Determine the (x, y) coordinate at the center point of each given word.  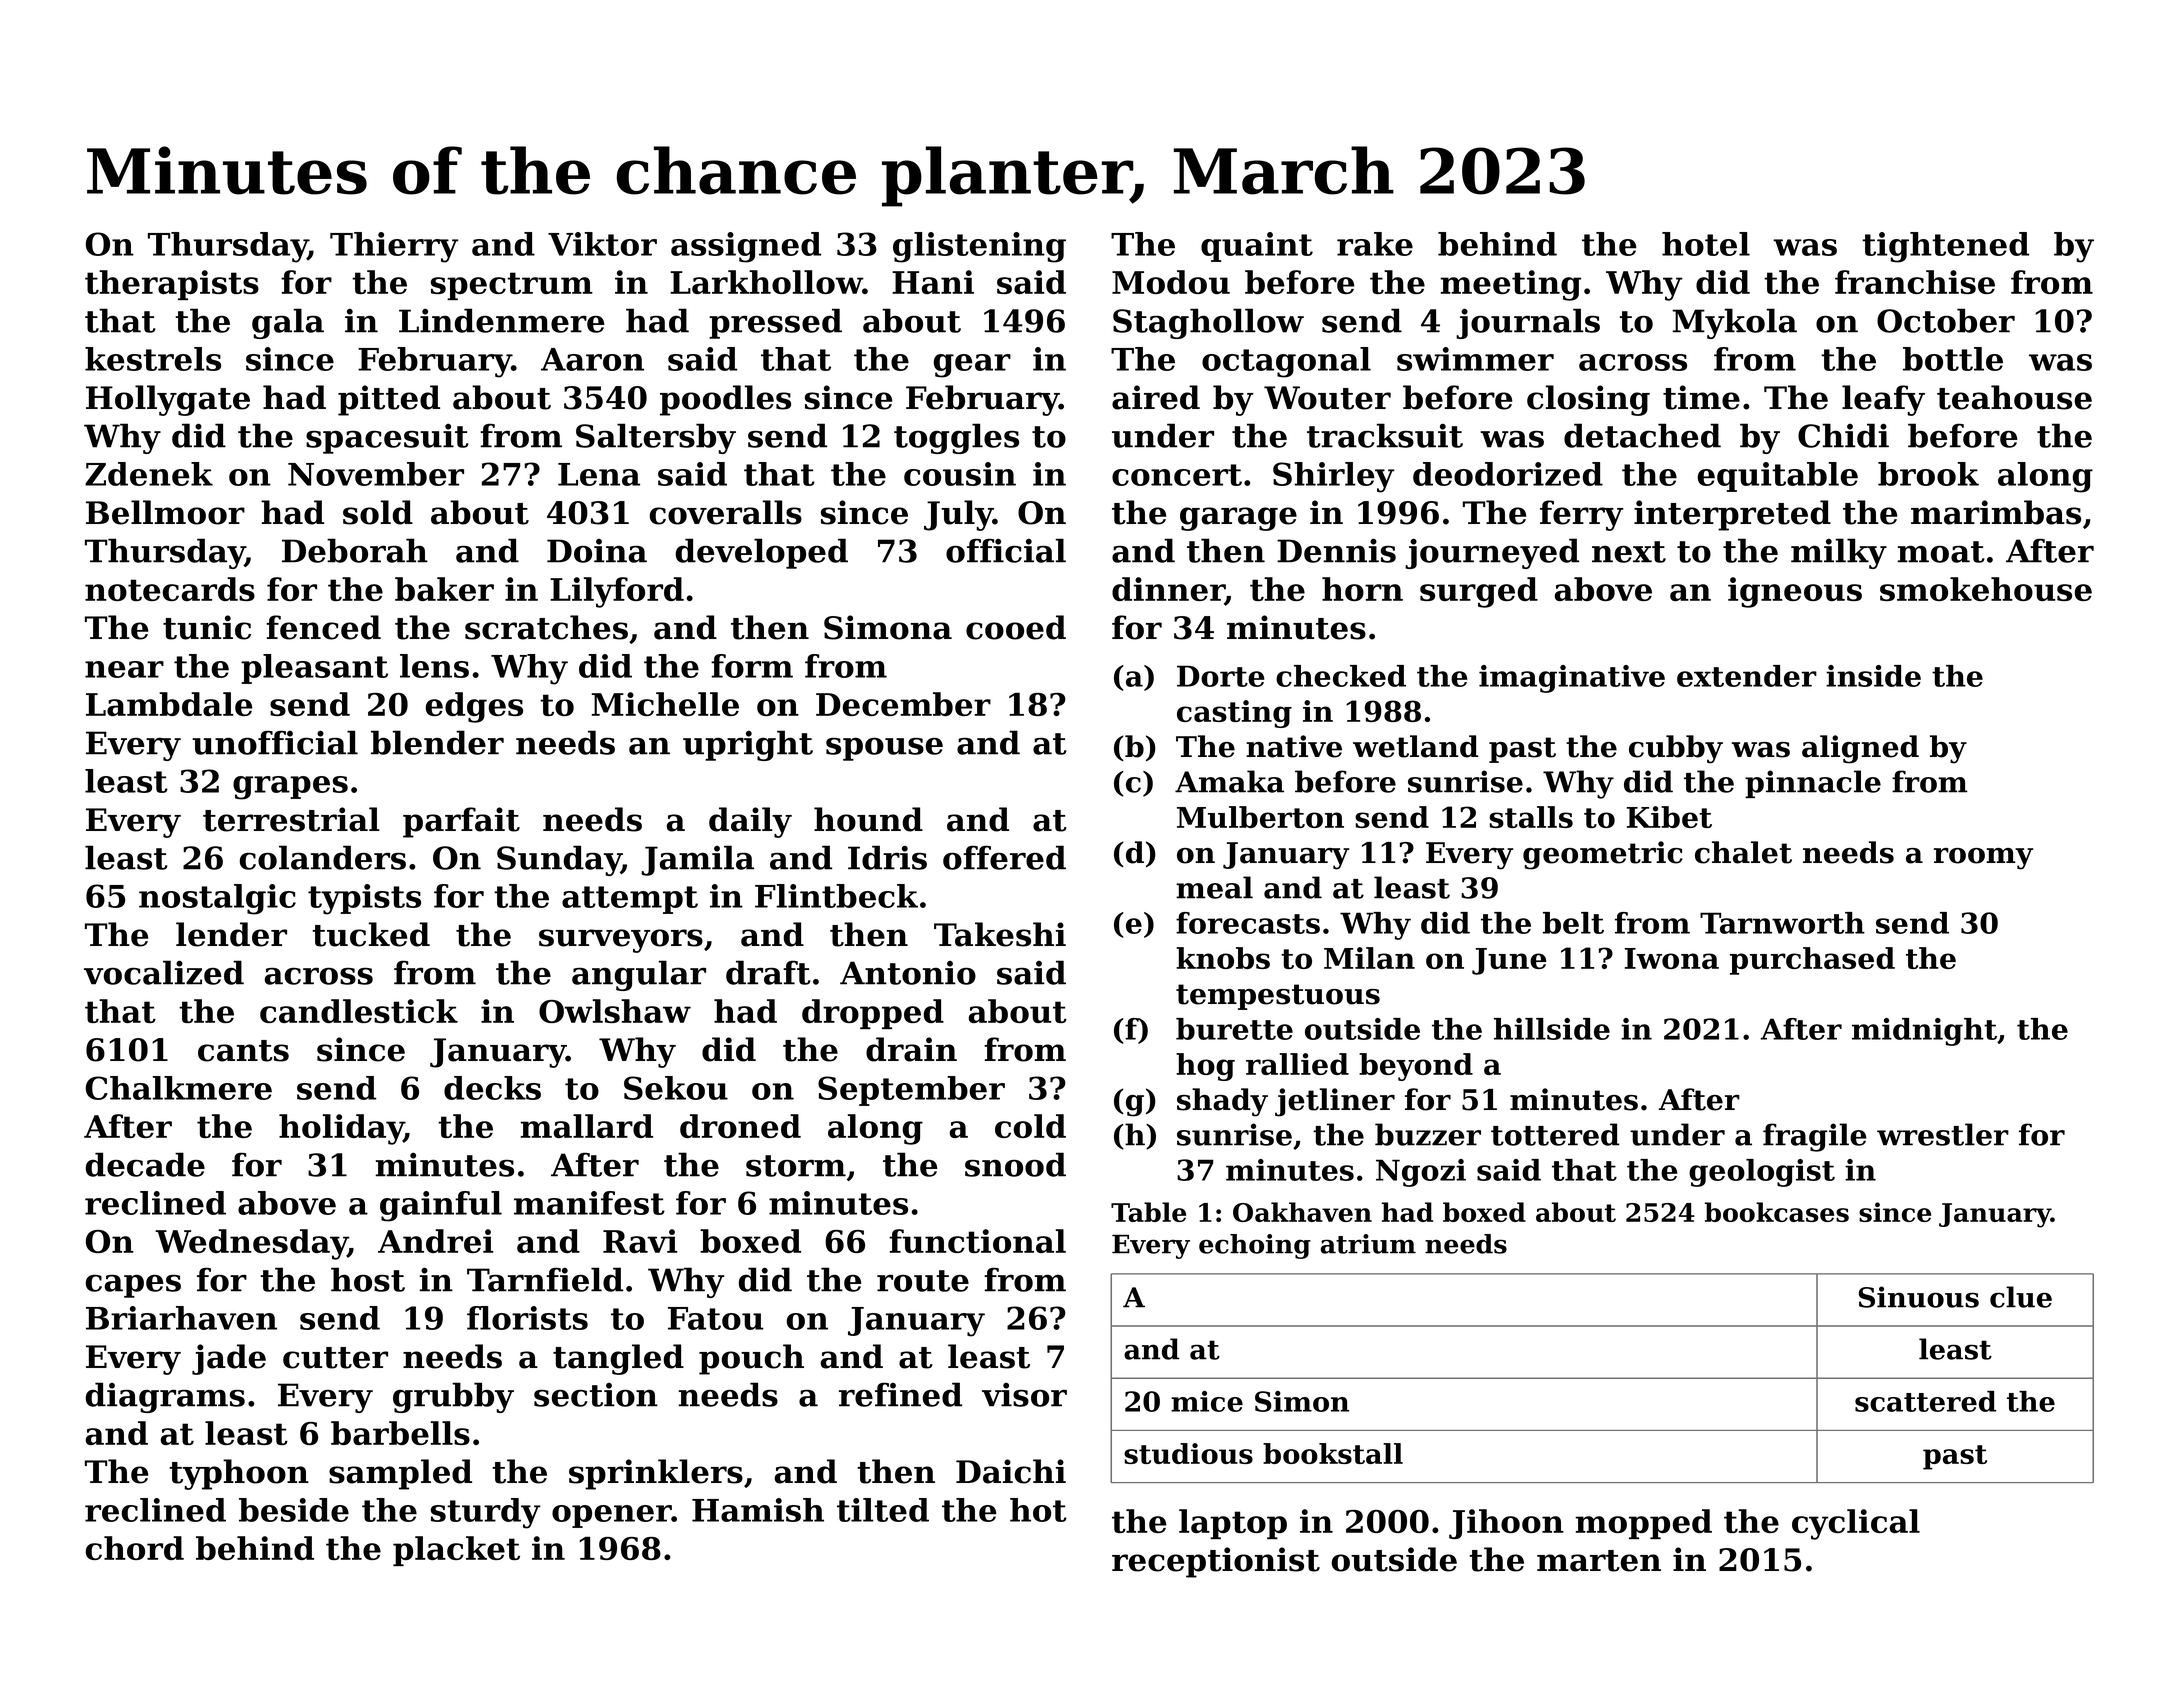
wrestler (1943, 1134)
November (376, 474)
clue (2021, 1297)
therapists (172, 285)
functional (977, 1241)
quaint (1257, 247)
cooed (1016, 627)
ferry (1581, 515)
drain (911, 1049)
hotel (1706, 244)
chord (135, 1548)
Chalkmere (179, 1088)
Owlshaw (615, 1011)
